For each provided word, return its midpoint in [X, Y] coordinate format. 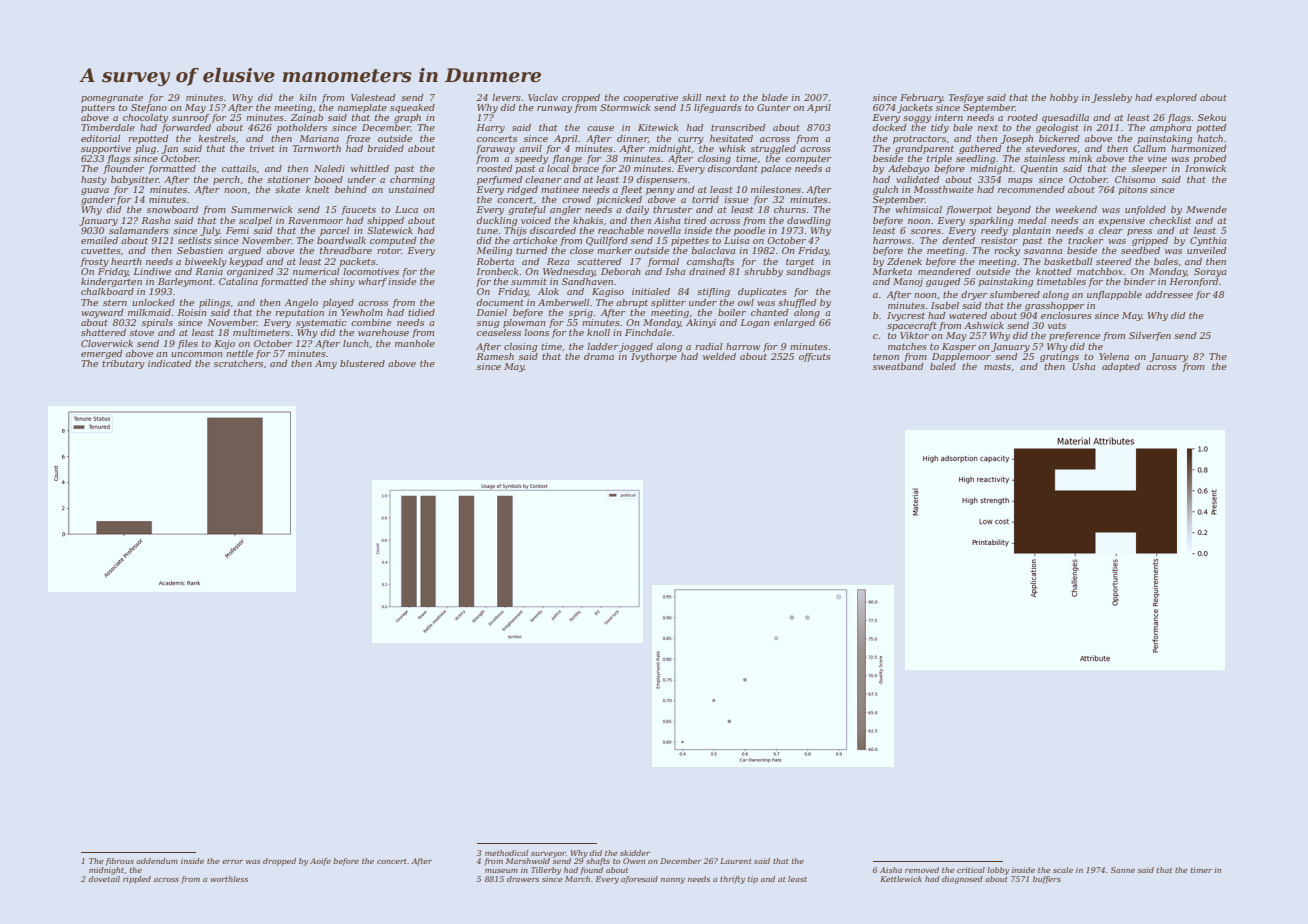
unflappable [1114, 295]
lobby [998, 871]
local [558, 168]
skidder [635, 853]
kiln [307, 97]
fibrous [120, 862]
